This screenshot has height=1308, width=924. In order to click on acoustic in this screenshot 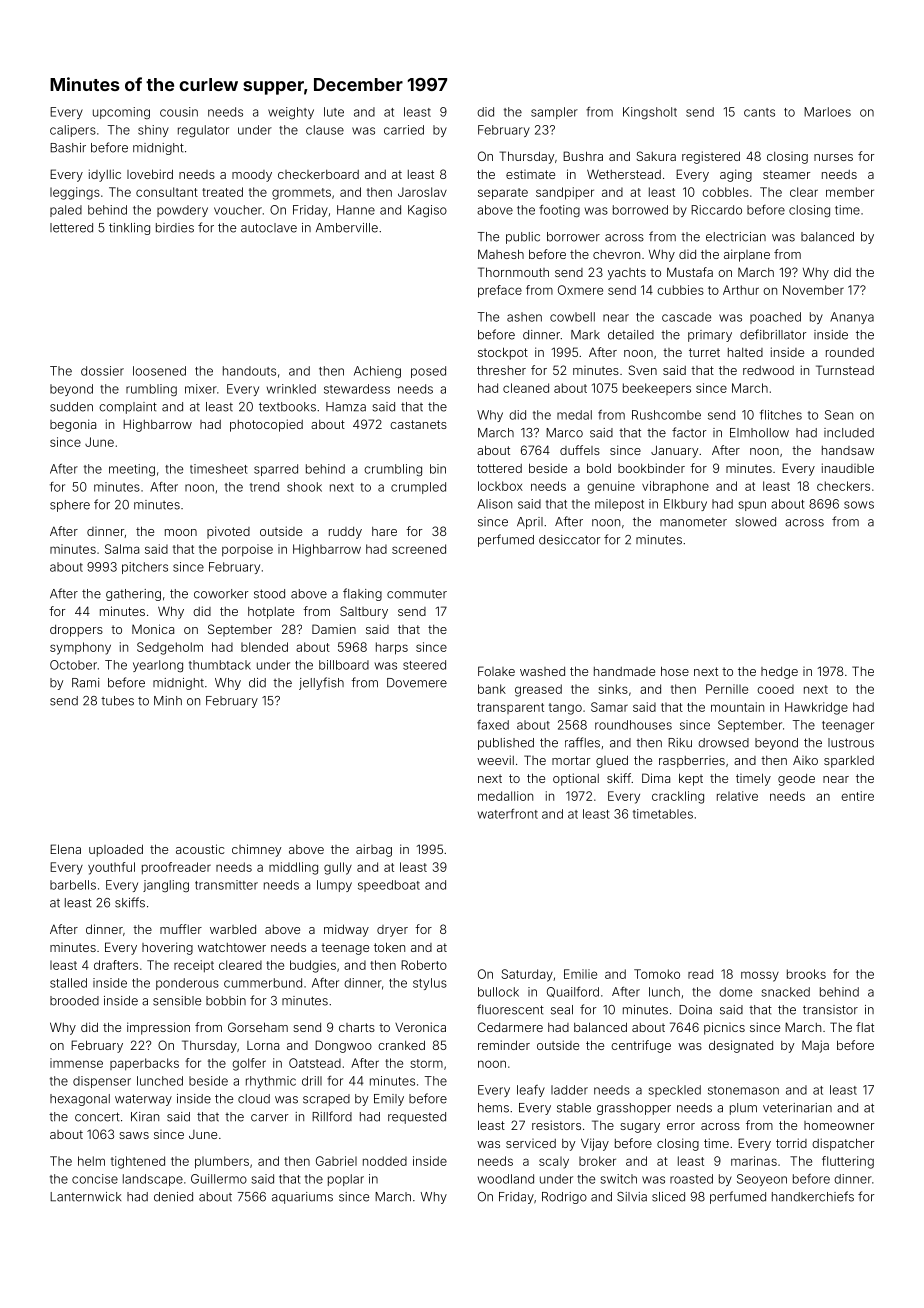, I will do `click(200, 849)`.
